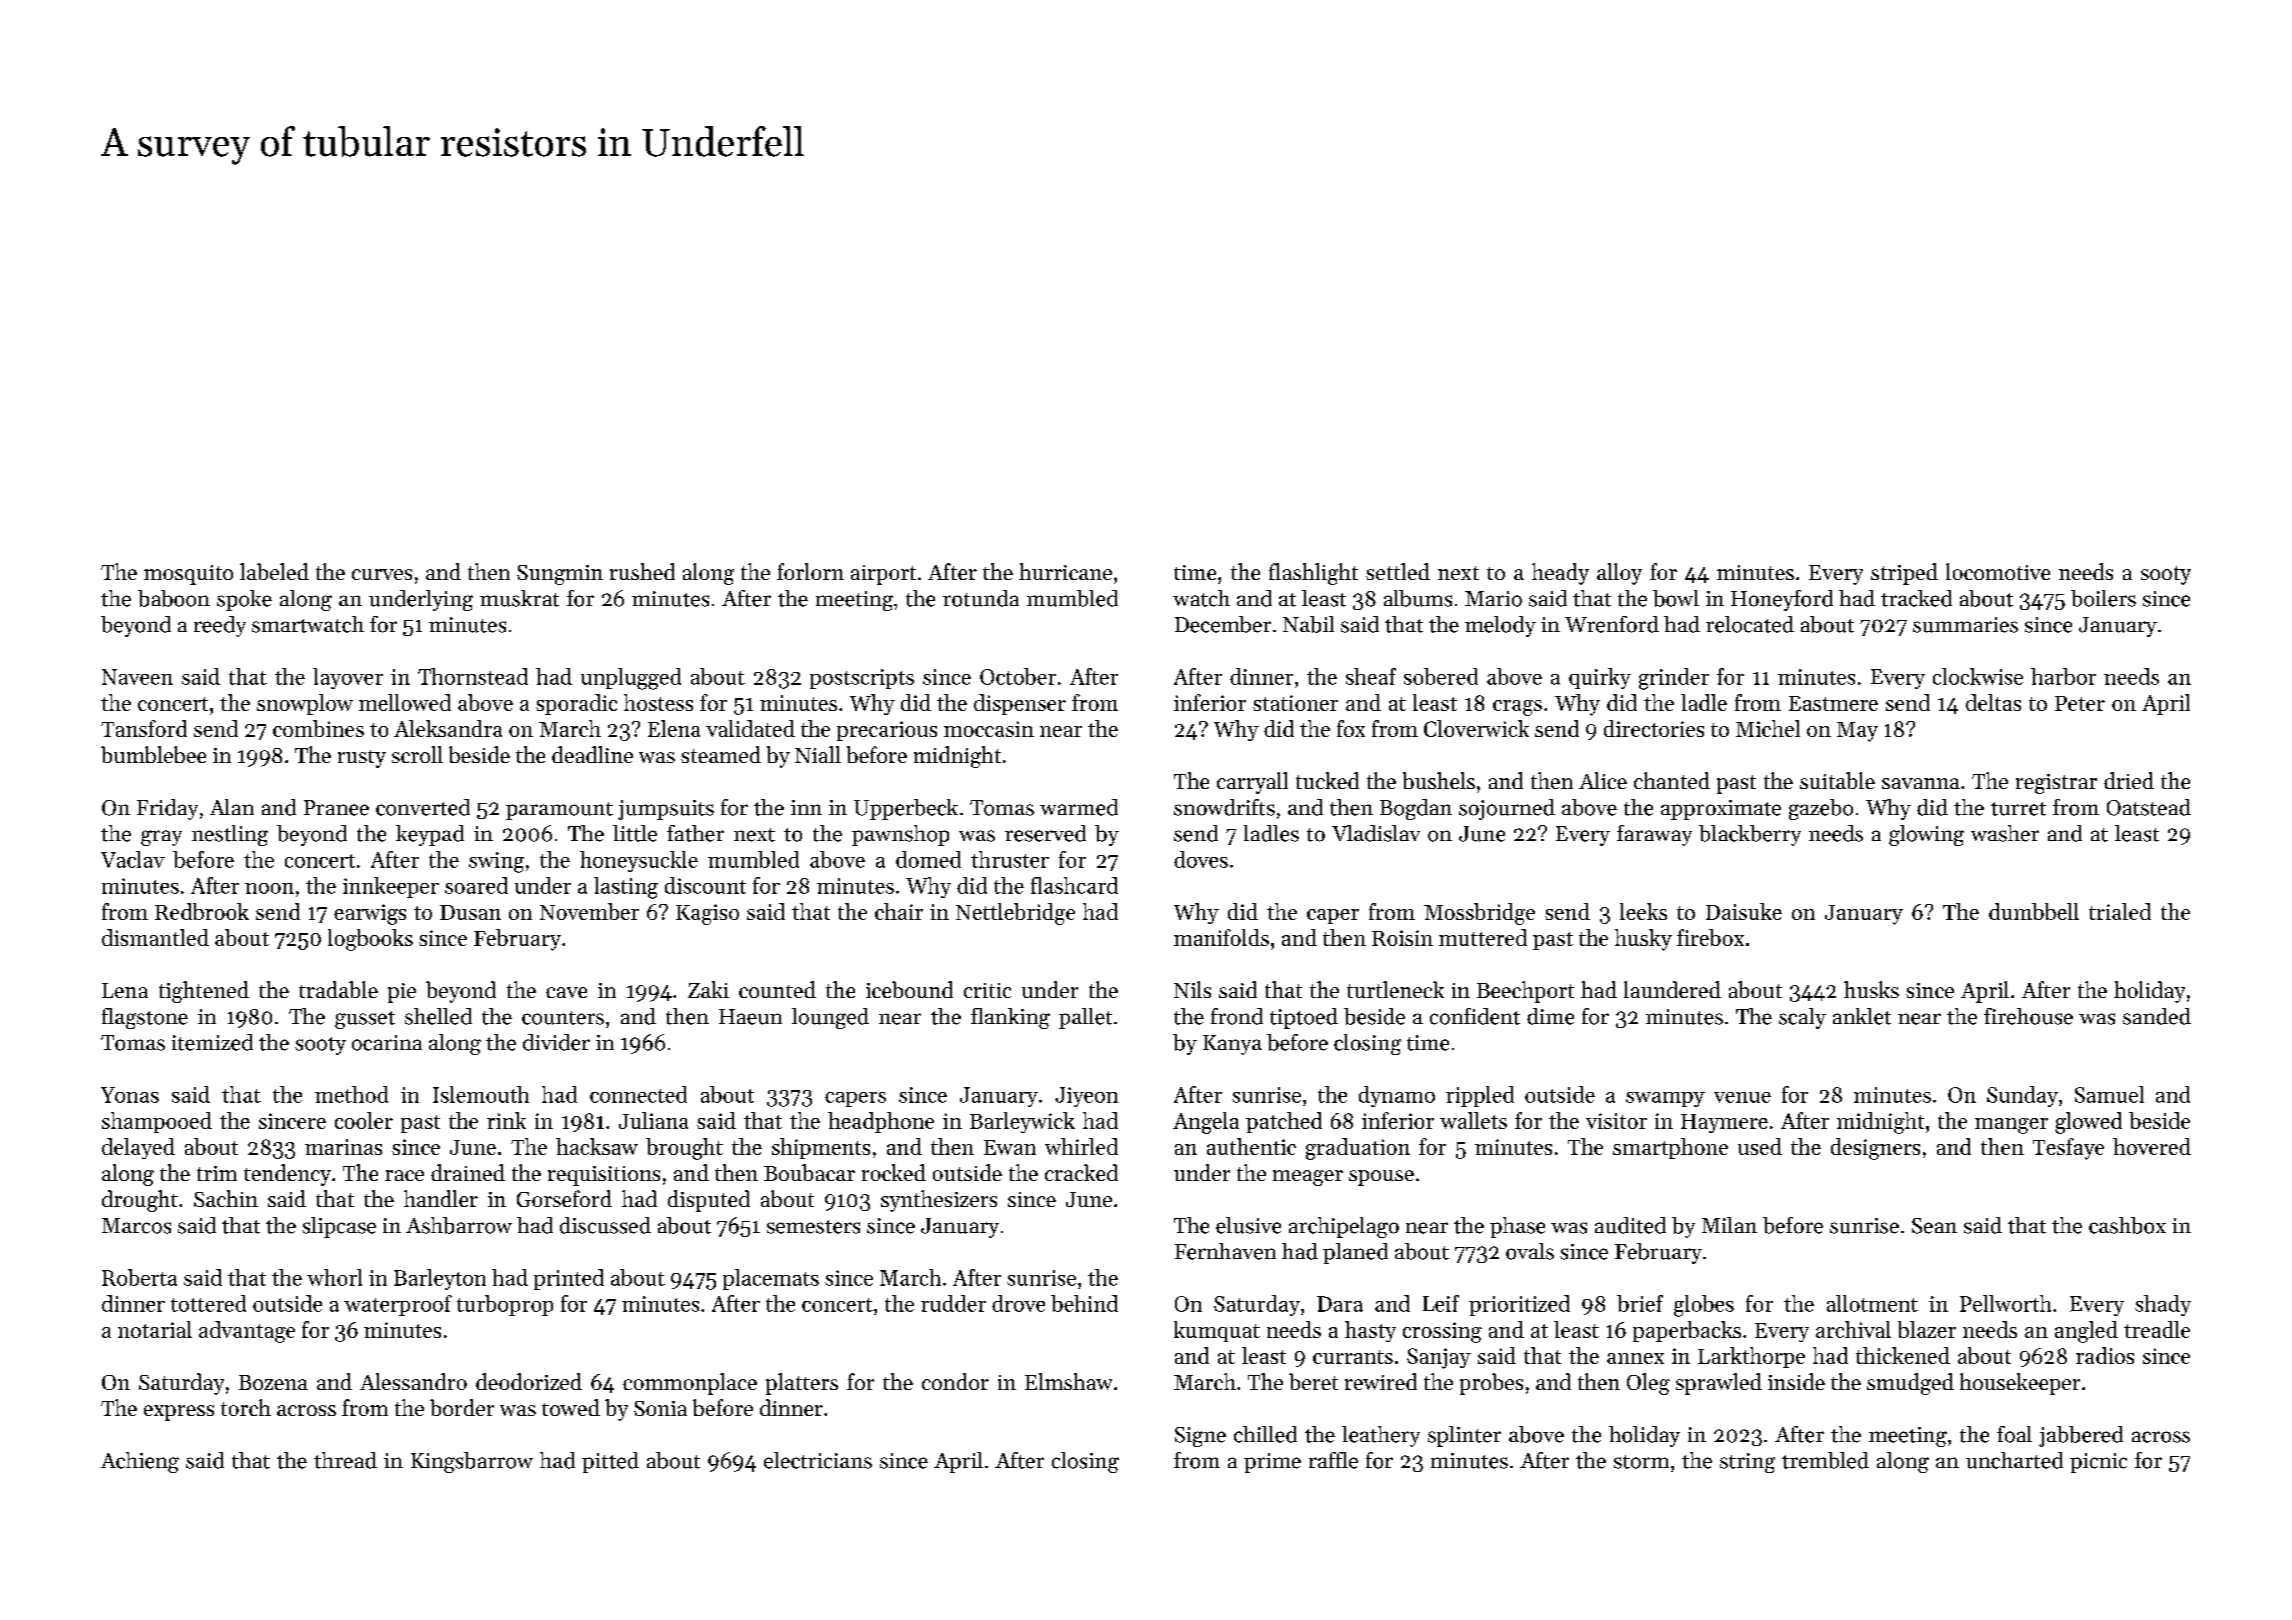 The width and height of the screenshot is (2292, 1620). I want to click on globes, so click(1704, 1306).
